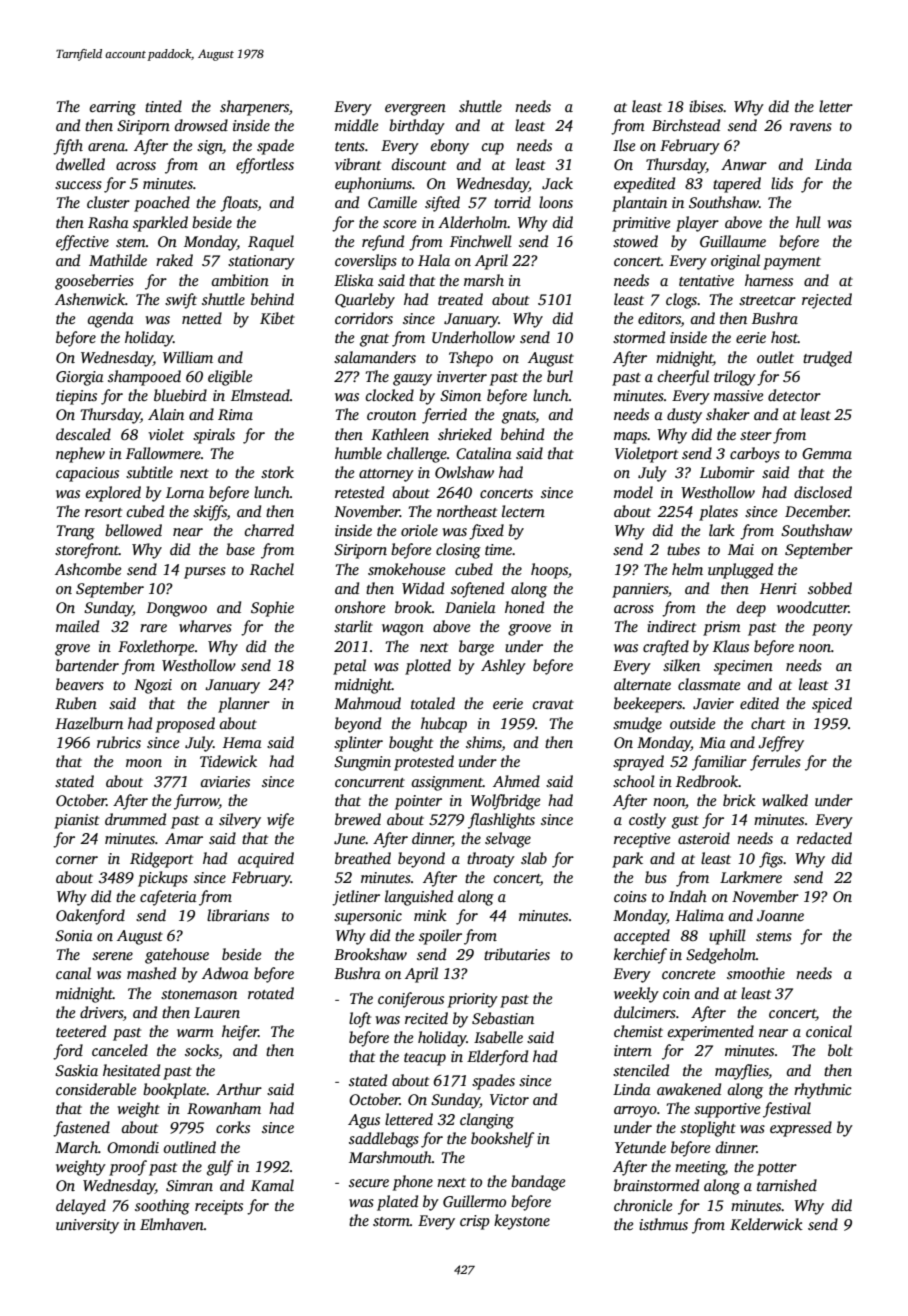 Image resolution: width=908 pixels, height=1316 pixels. I want to click on treated, so click(460, 299).
